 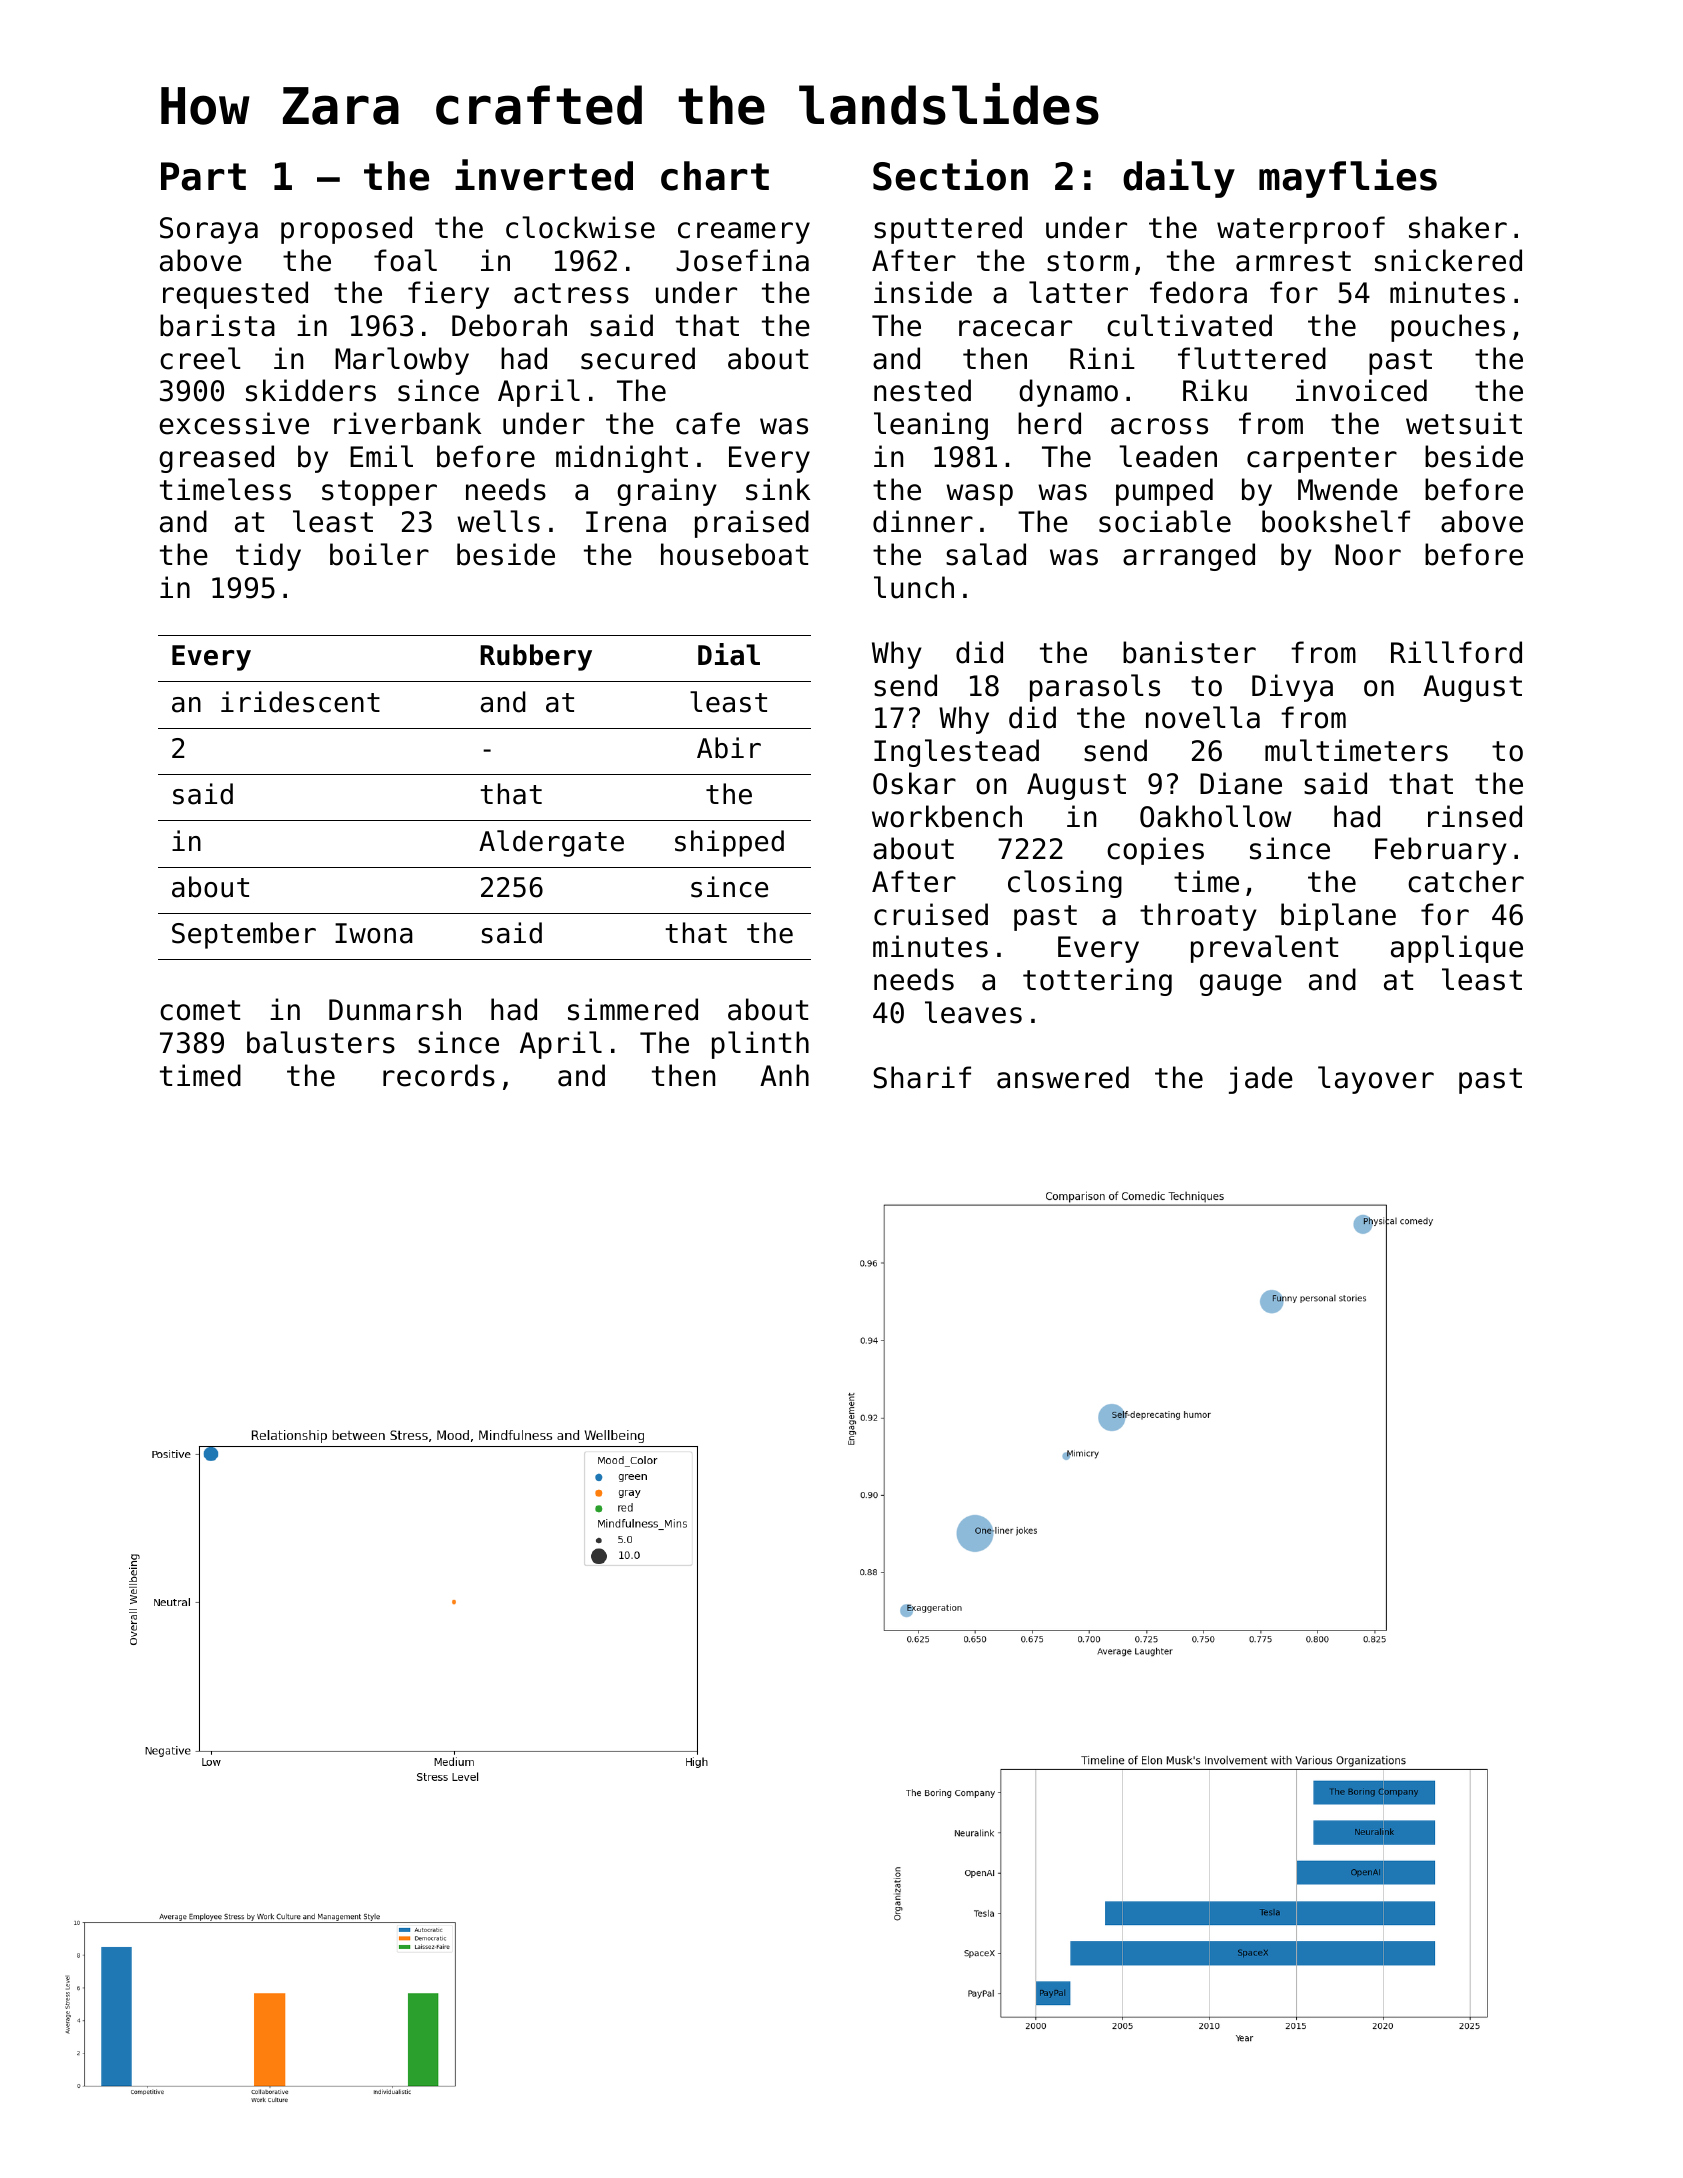 I want to click on Iwona, so click(x=374, y=933).
